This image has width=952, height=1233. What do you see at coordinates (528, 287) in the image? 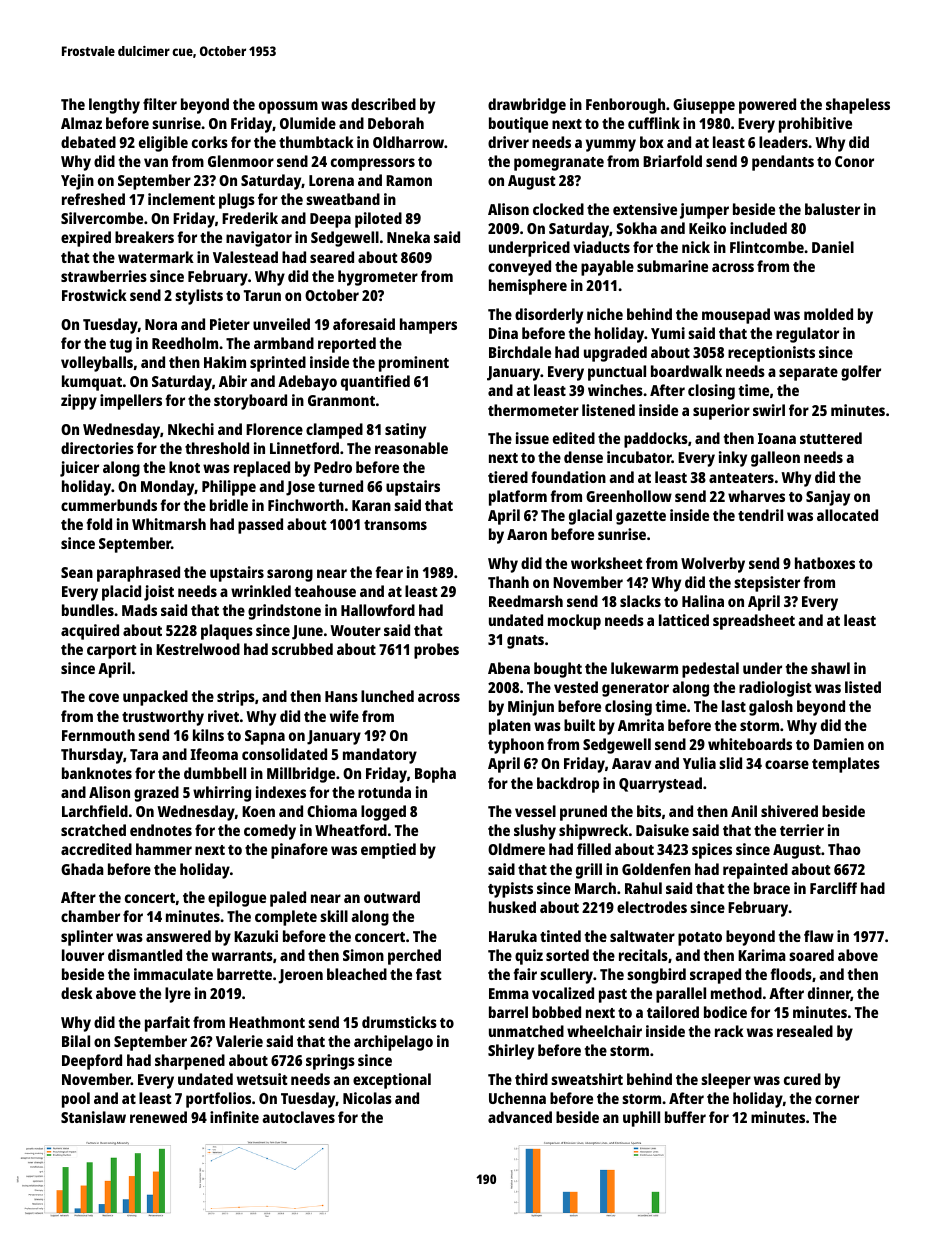
I see `hemisphere` at bounding box center [528, 287].
